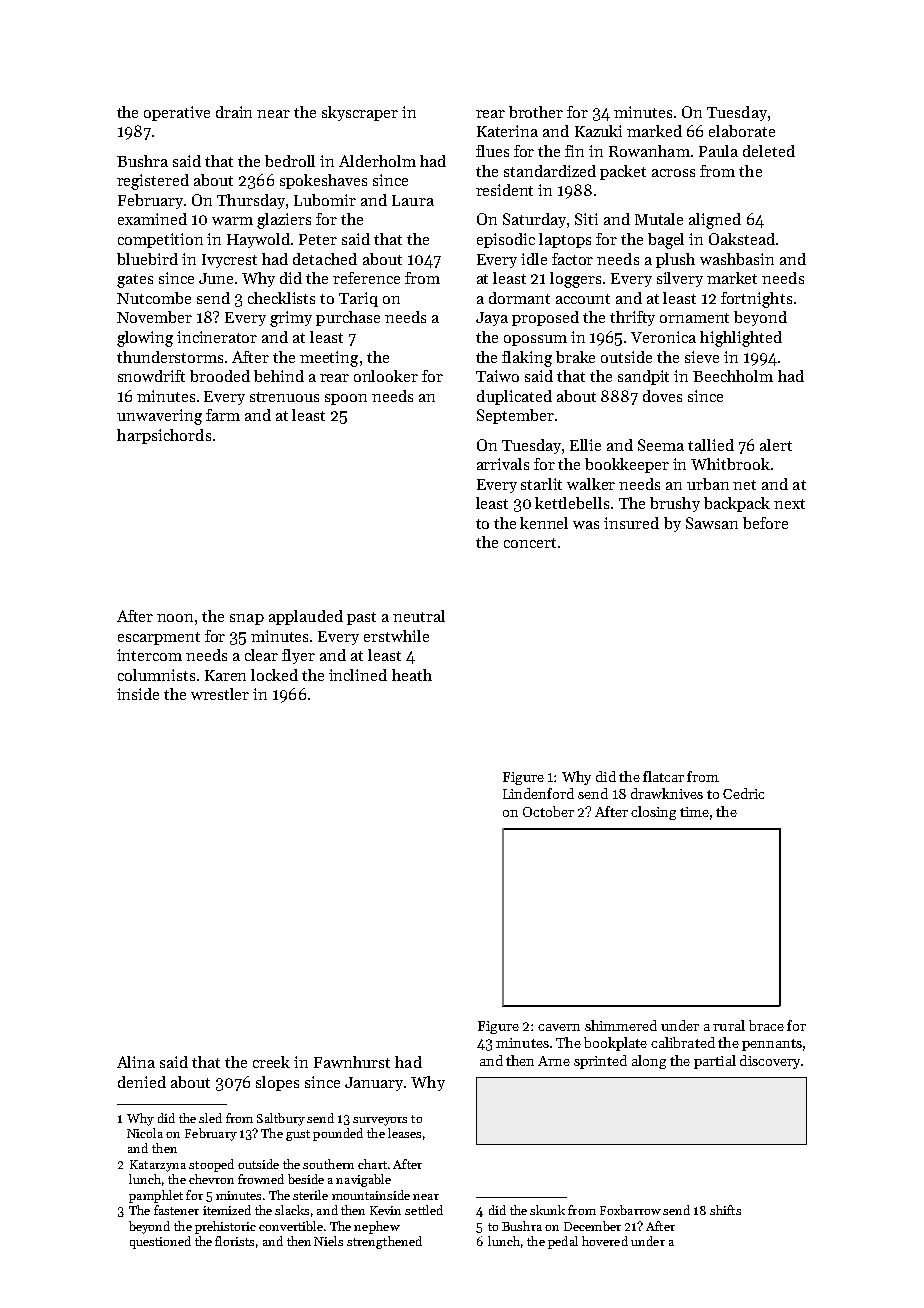 The width and height of the screenshot is (924, 1308). Describe the element at coordinates (153, 182) in the screenshot. I see `registered` at that location.
